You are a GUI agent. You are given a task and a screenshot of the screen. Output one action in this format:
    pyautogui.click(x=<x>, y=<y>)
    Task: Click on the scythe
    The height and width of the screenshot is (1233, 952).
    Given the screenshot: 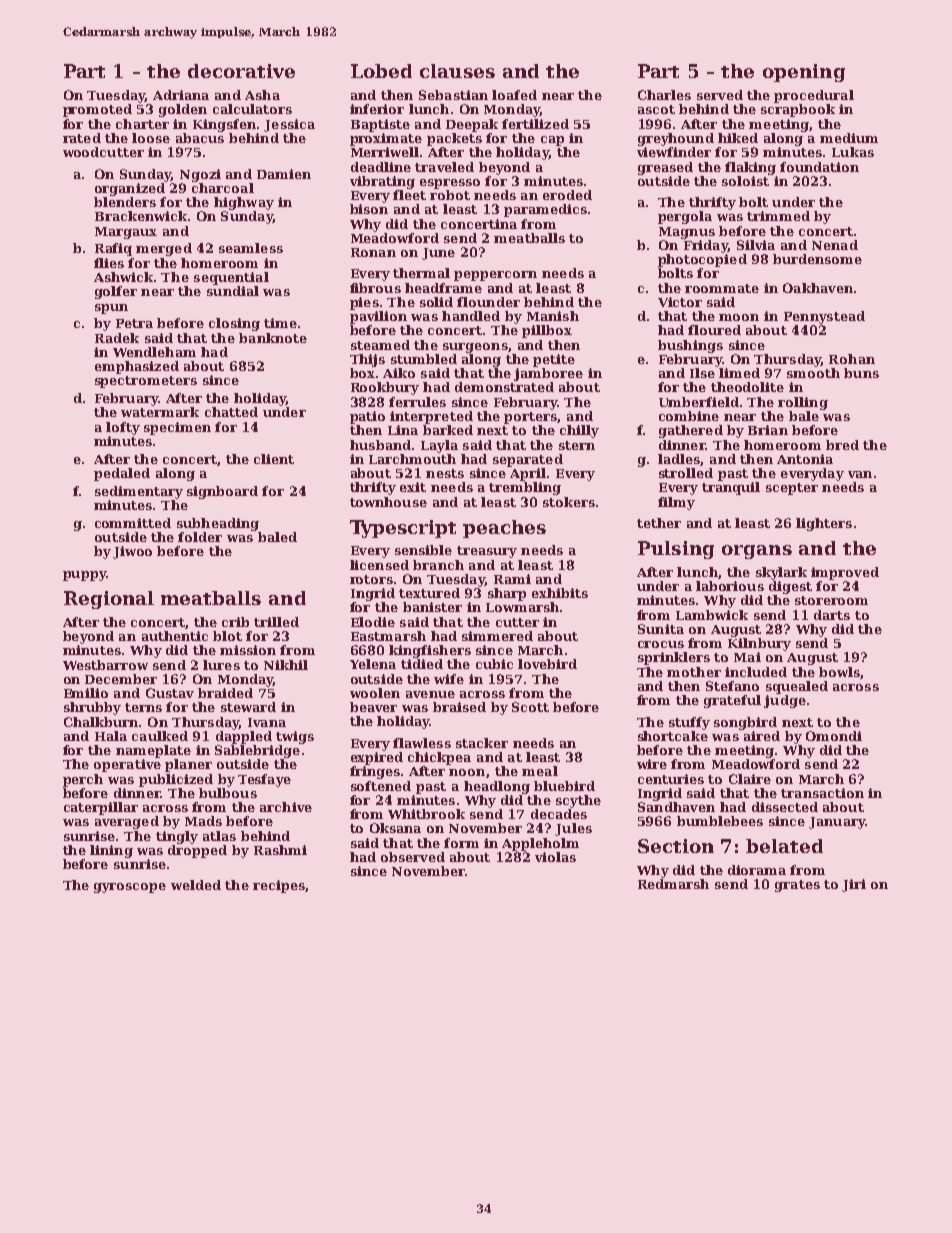 What is the action you would take?
    pyautogui.click(x=578, y=801)
